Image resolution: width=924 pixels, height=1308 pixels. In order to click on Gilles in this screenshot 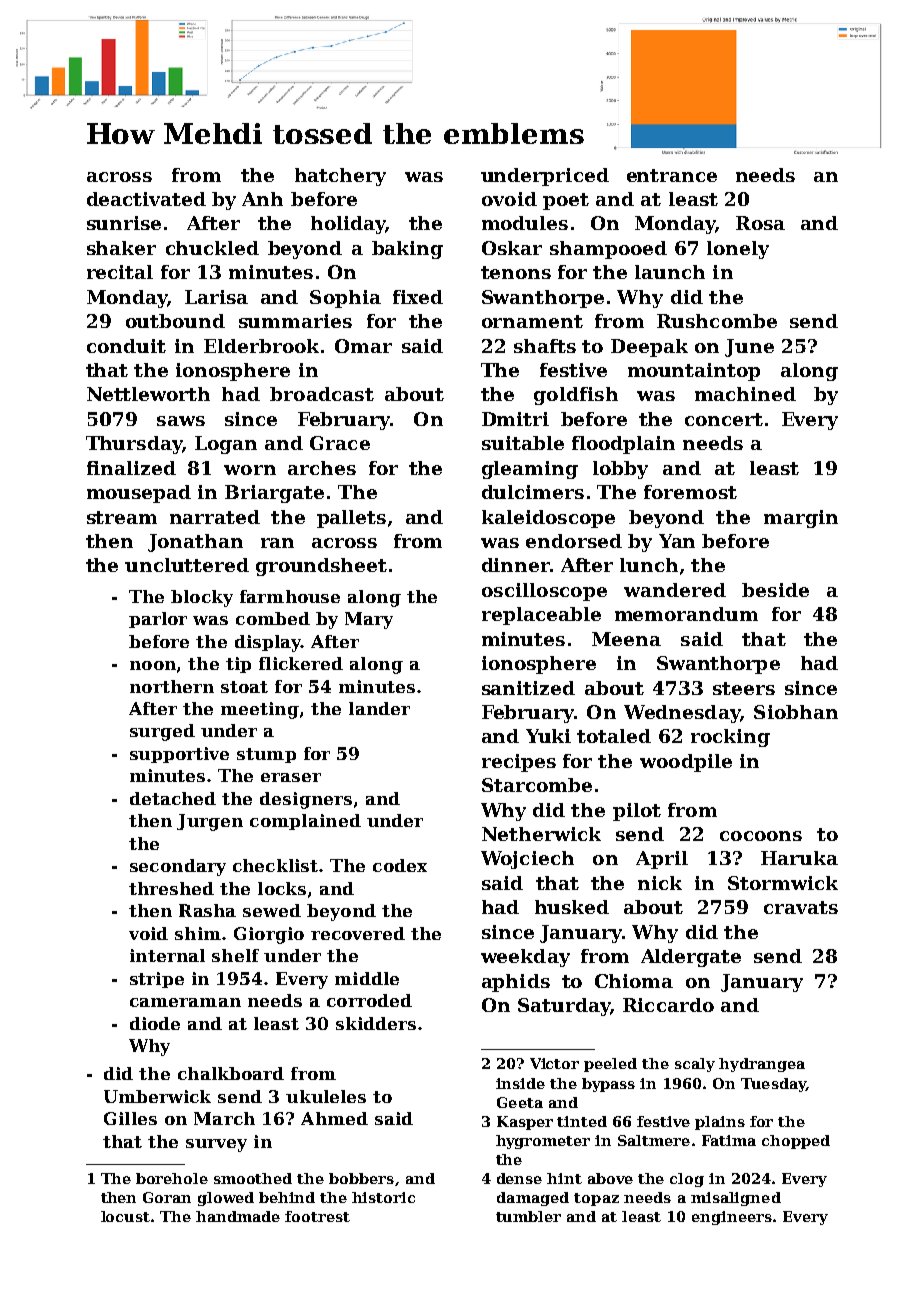, I will do `click(130, 1118)`.
